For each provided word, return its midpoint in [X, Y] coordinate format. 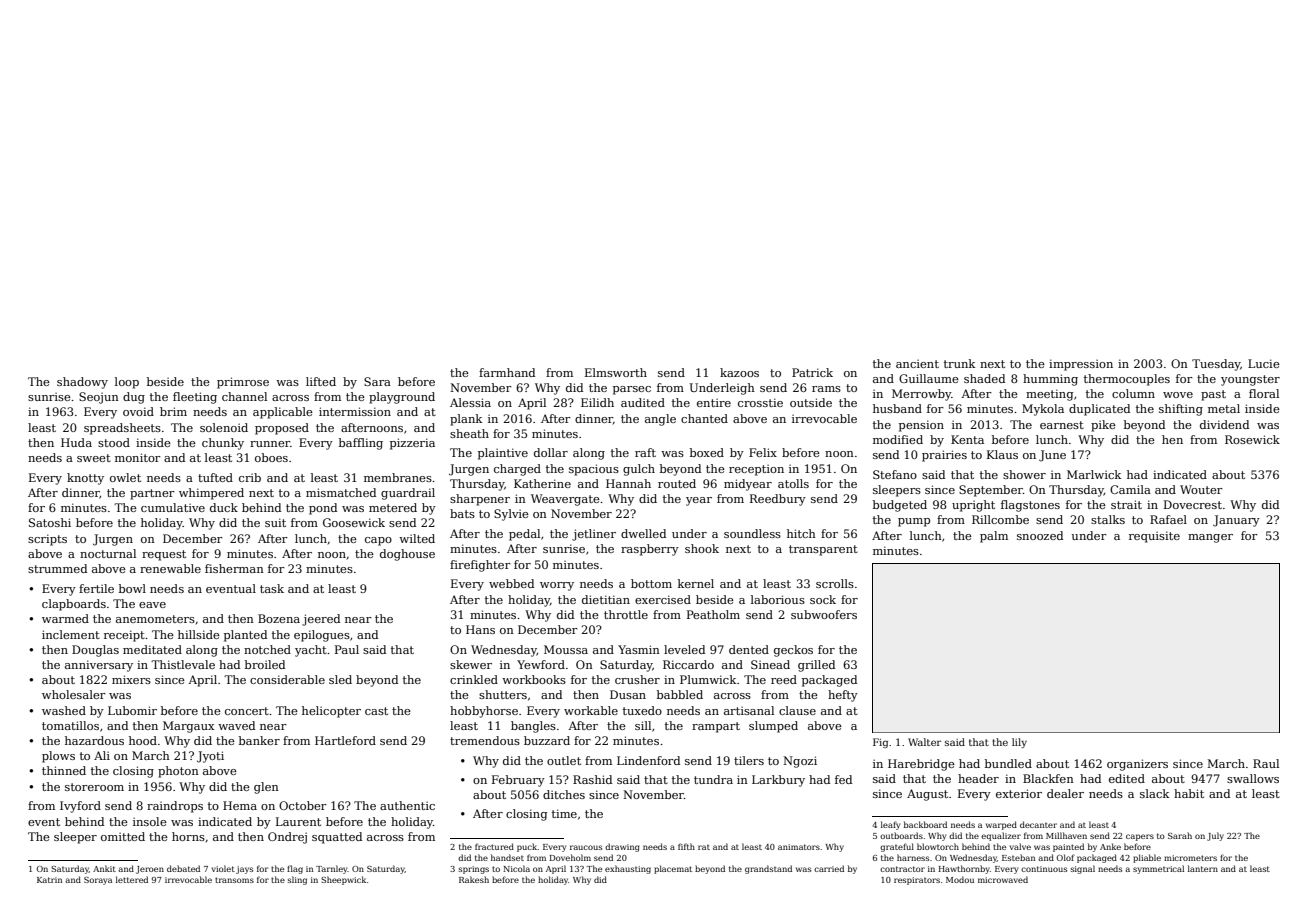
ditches [564, 794]
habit [1189, 793]
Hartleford [345, 740]
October [303, 805]
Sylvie [511, 515]
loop [127, 383]
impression [1081, 365]
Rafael [1168, 519]
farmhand [507, 372]
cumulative [173, 507]
